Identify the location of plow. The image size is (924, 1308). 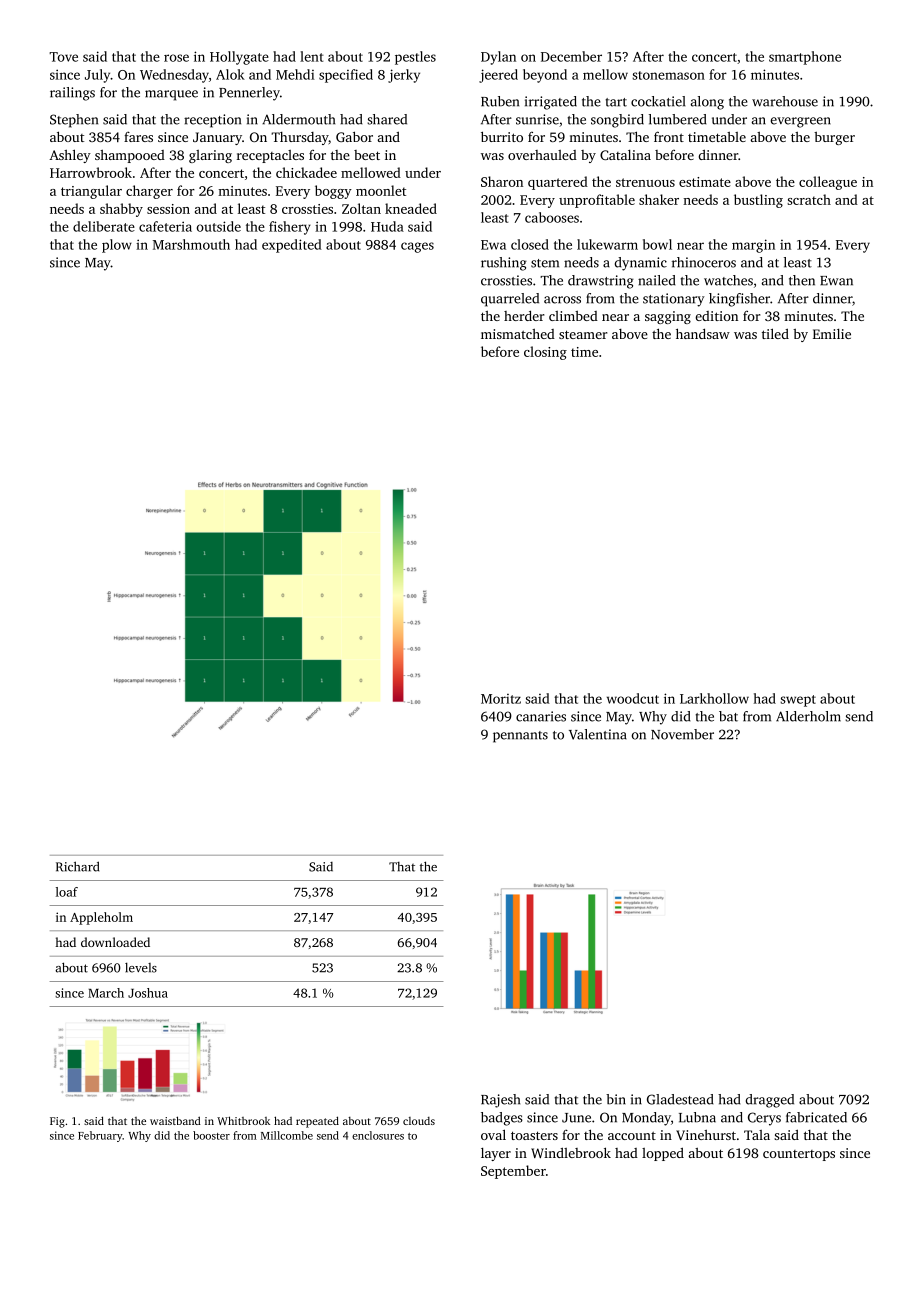
(117, 246).
